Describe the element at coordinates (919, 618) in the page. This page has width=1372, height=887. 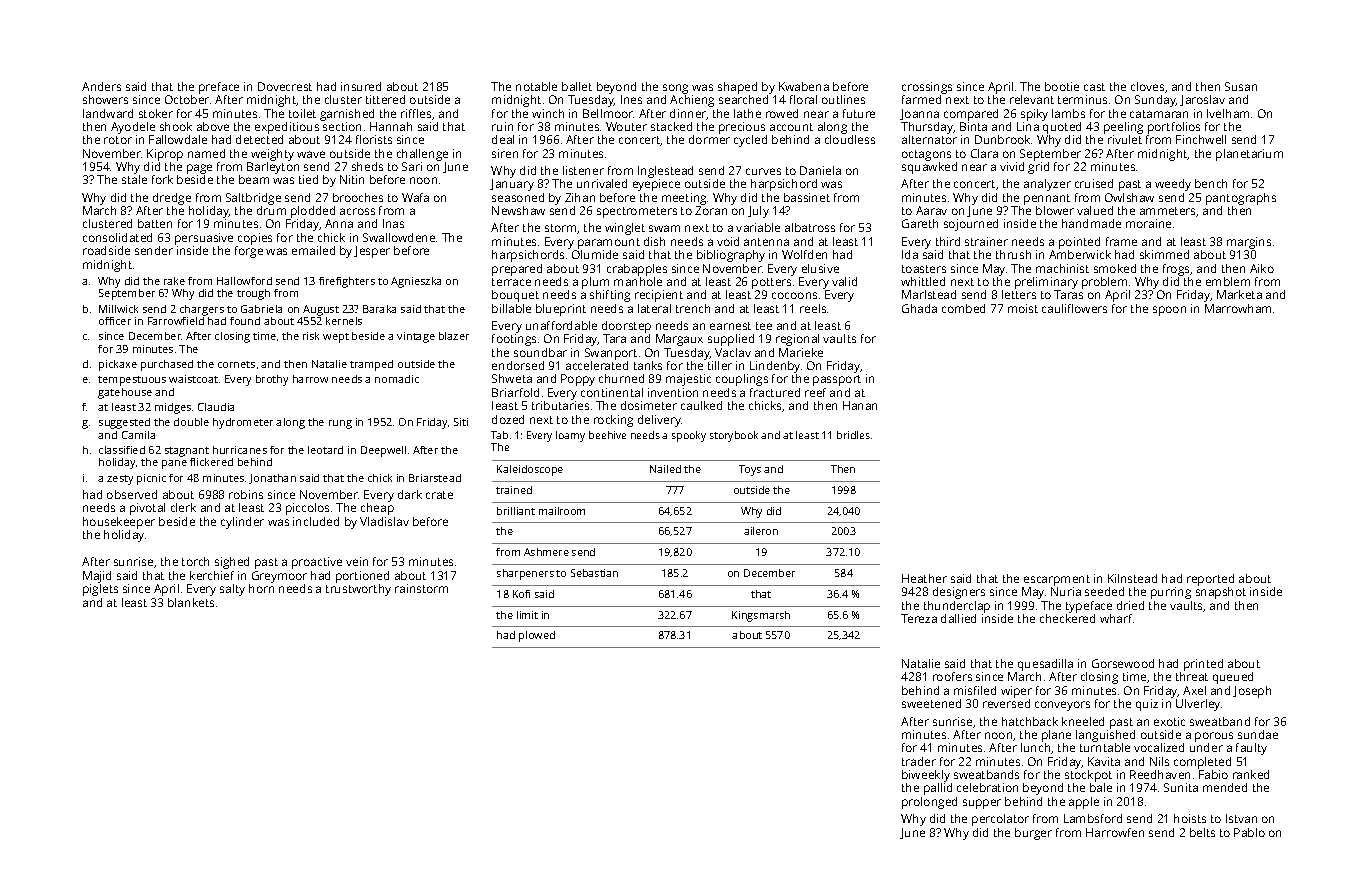
I see `Tereza` at that location.
